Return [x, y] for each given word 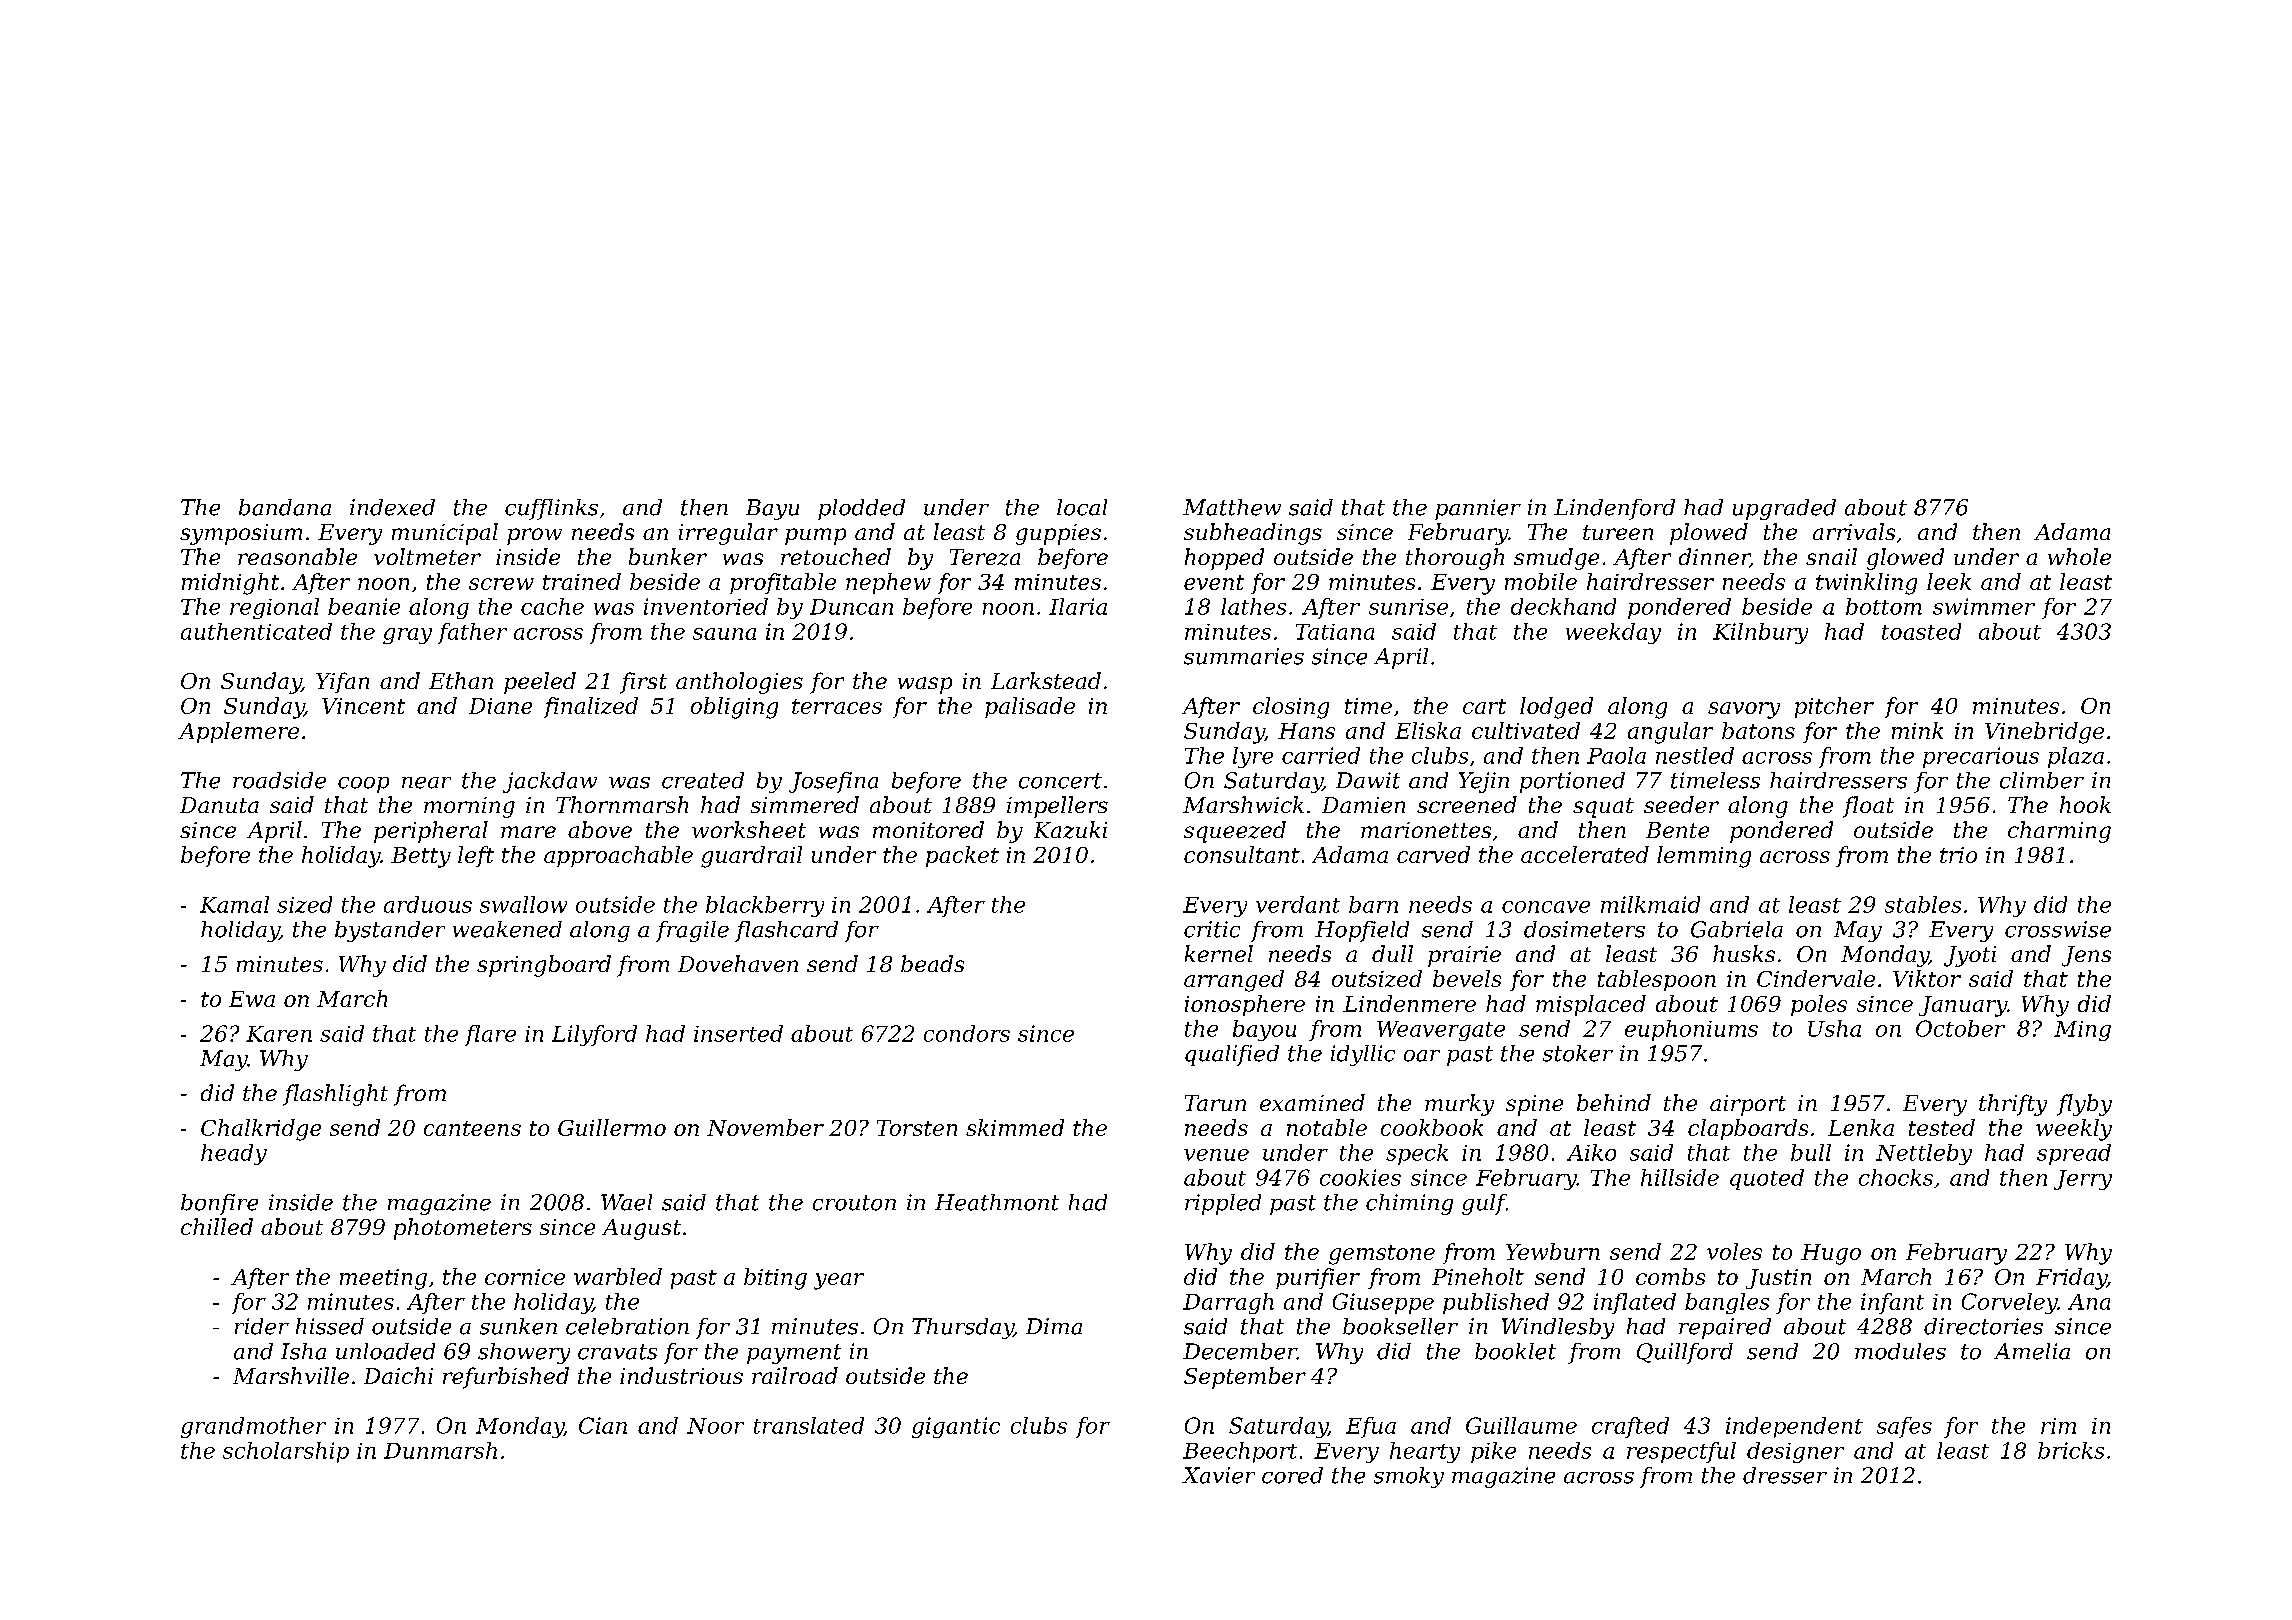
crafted [1630, 1427]
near [426, 783]
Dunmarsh [440, 1450]
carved [1433, 854]
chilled [217, 1226]
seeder [1681, 804]
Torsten [917, 1128]
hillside [1680, 1177]
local [1082, 507]
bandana [285, 507]
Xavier [1218, 1475]
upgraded [1784, 509]
